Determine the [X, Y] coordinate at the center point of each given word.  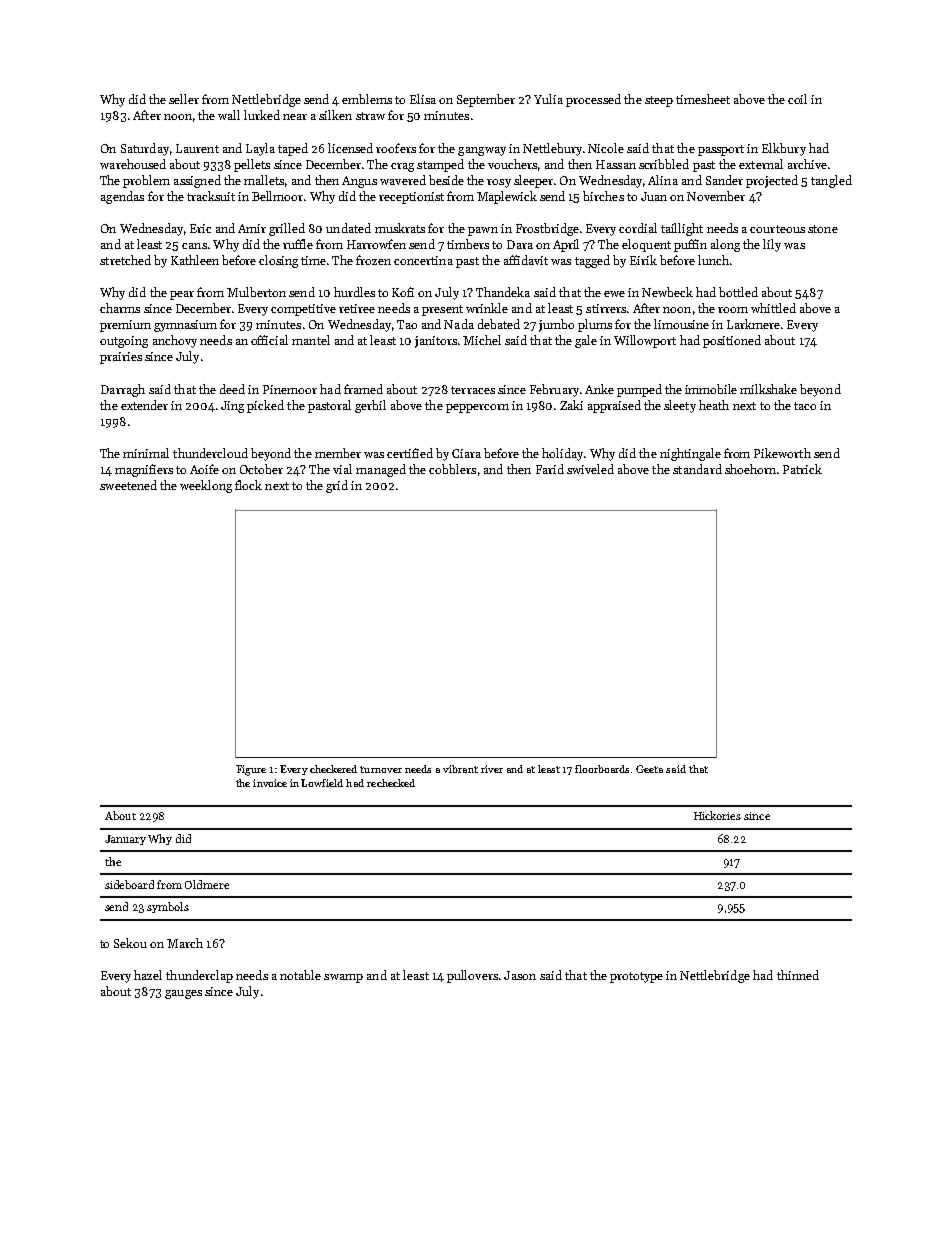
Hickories [717, 815]
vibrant [460, 769]
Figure [251, 770]
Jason [520, 975]
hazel [148, 975]
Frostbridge [547, 229]
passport [721, 150]
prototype [636, 977]
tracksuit [211, 196]
